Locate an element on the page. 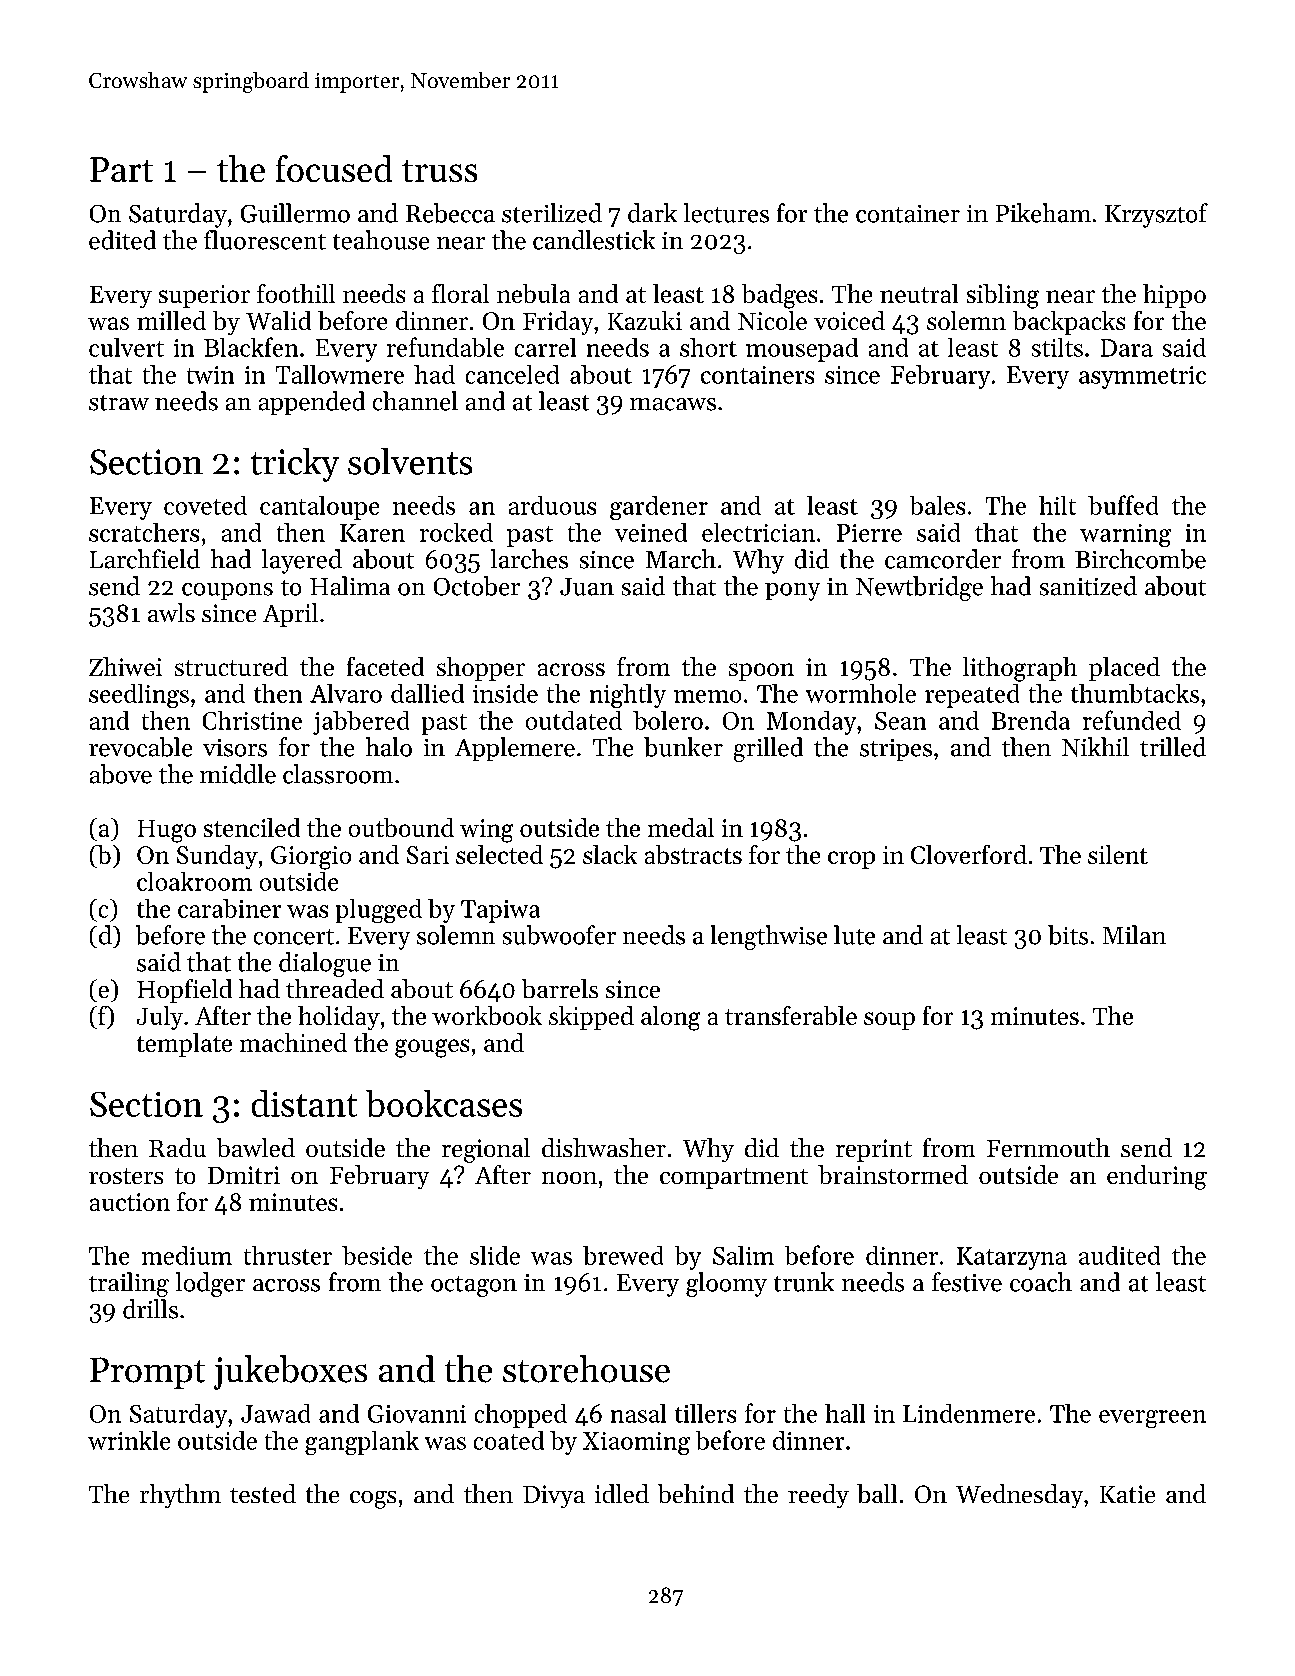 The image size is (1295, 1676). awls is located at coordinates (171, 612).
